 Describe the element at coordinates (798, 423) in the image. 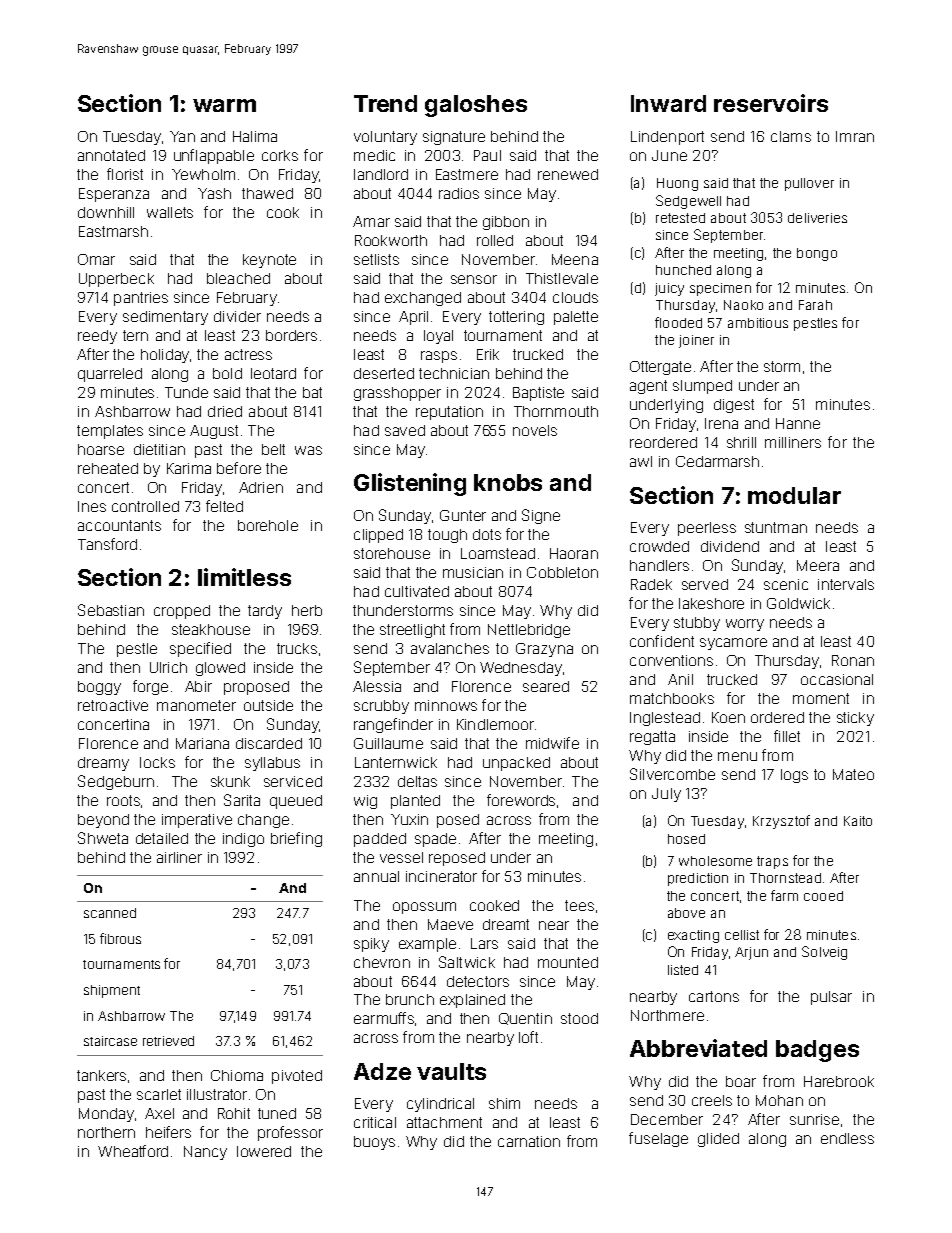

I see `Hanne` at that location.
